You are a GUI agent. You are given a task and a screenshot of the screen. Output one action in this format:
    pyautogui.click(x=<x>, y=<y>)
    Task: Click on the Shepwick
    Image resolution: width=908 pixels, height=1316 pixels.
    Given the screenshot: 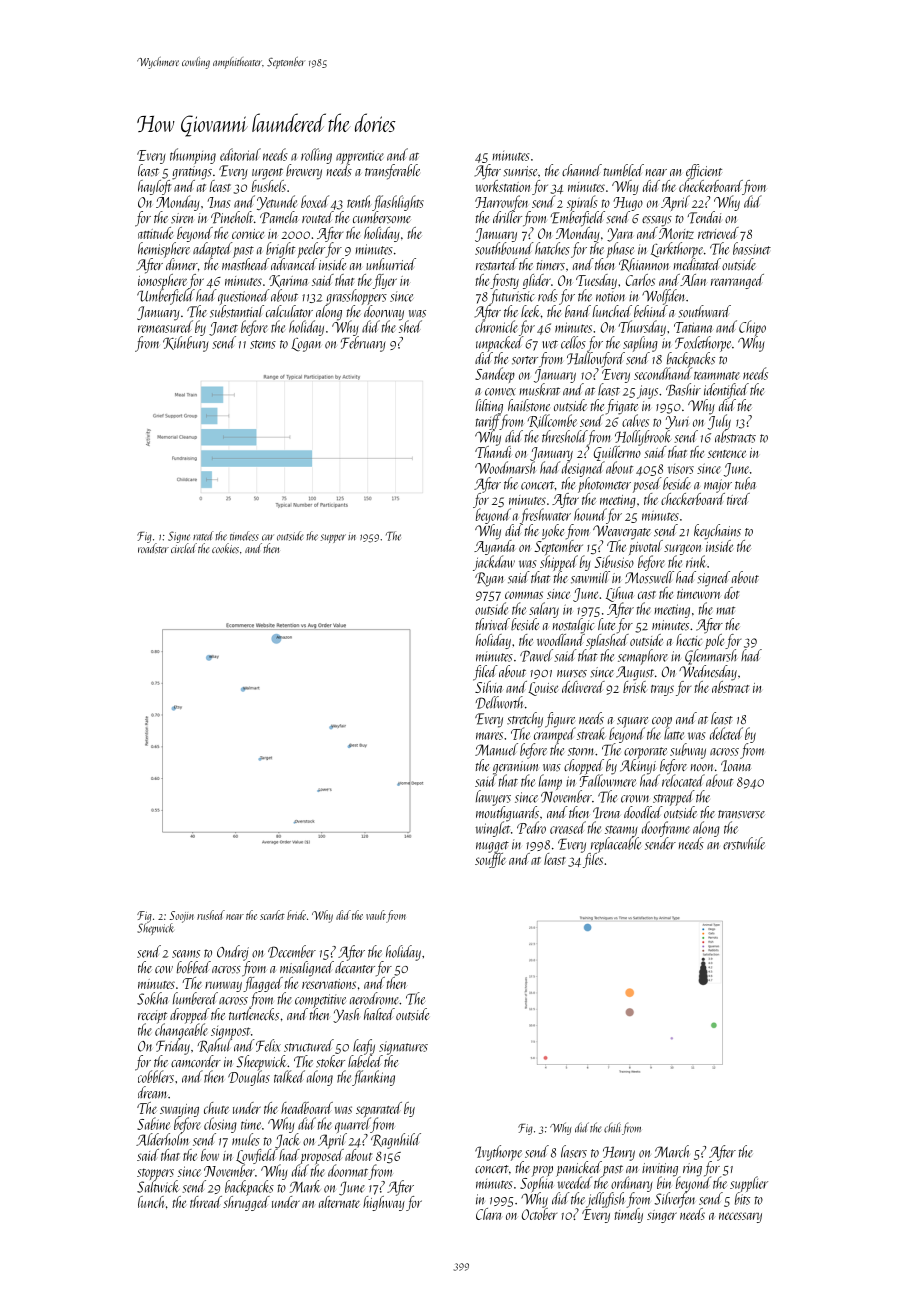 What is the action you would take?
    pyautogui.click(x=155, y=929)
